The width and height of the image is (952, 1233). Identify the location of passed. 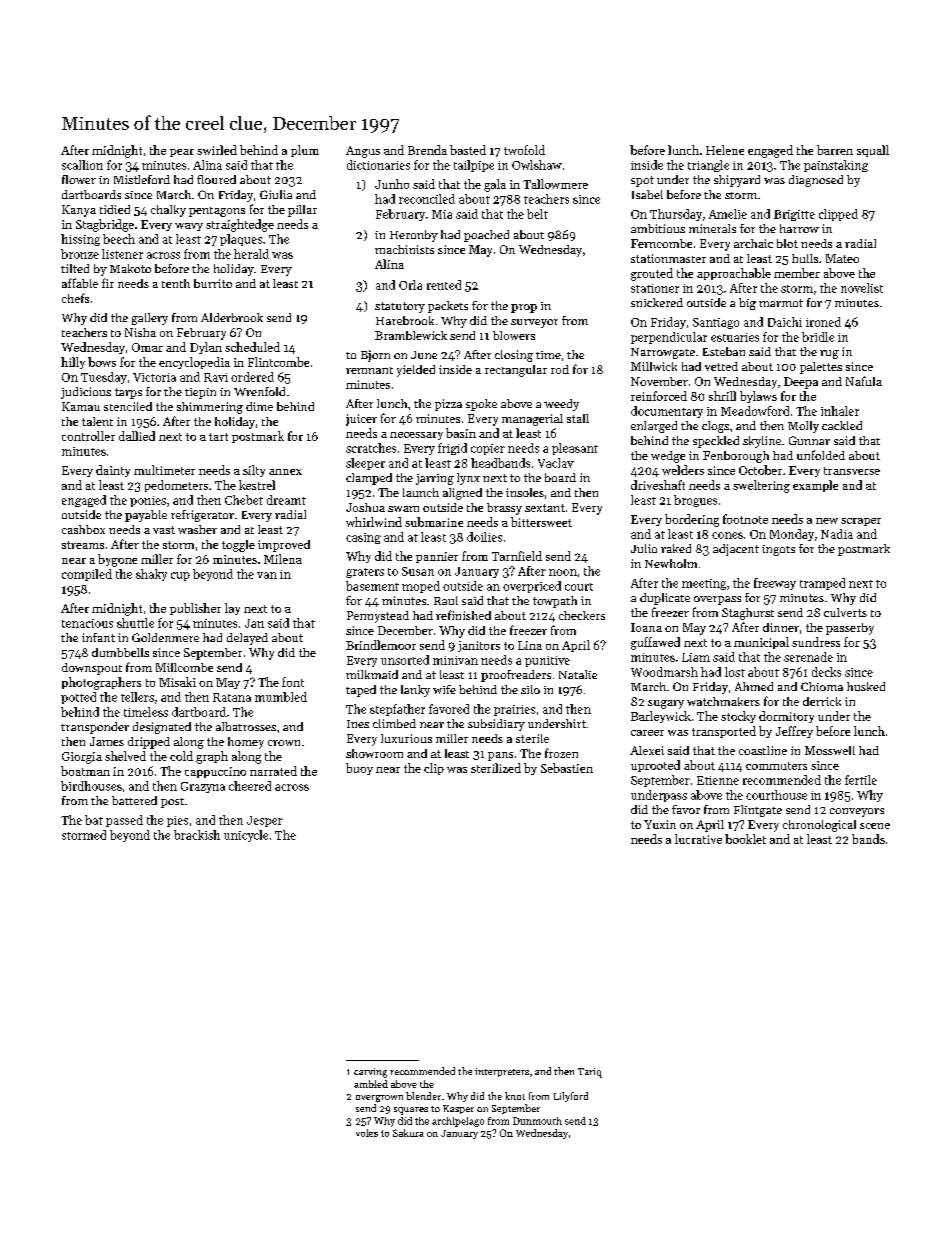
(124, 821).
